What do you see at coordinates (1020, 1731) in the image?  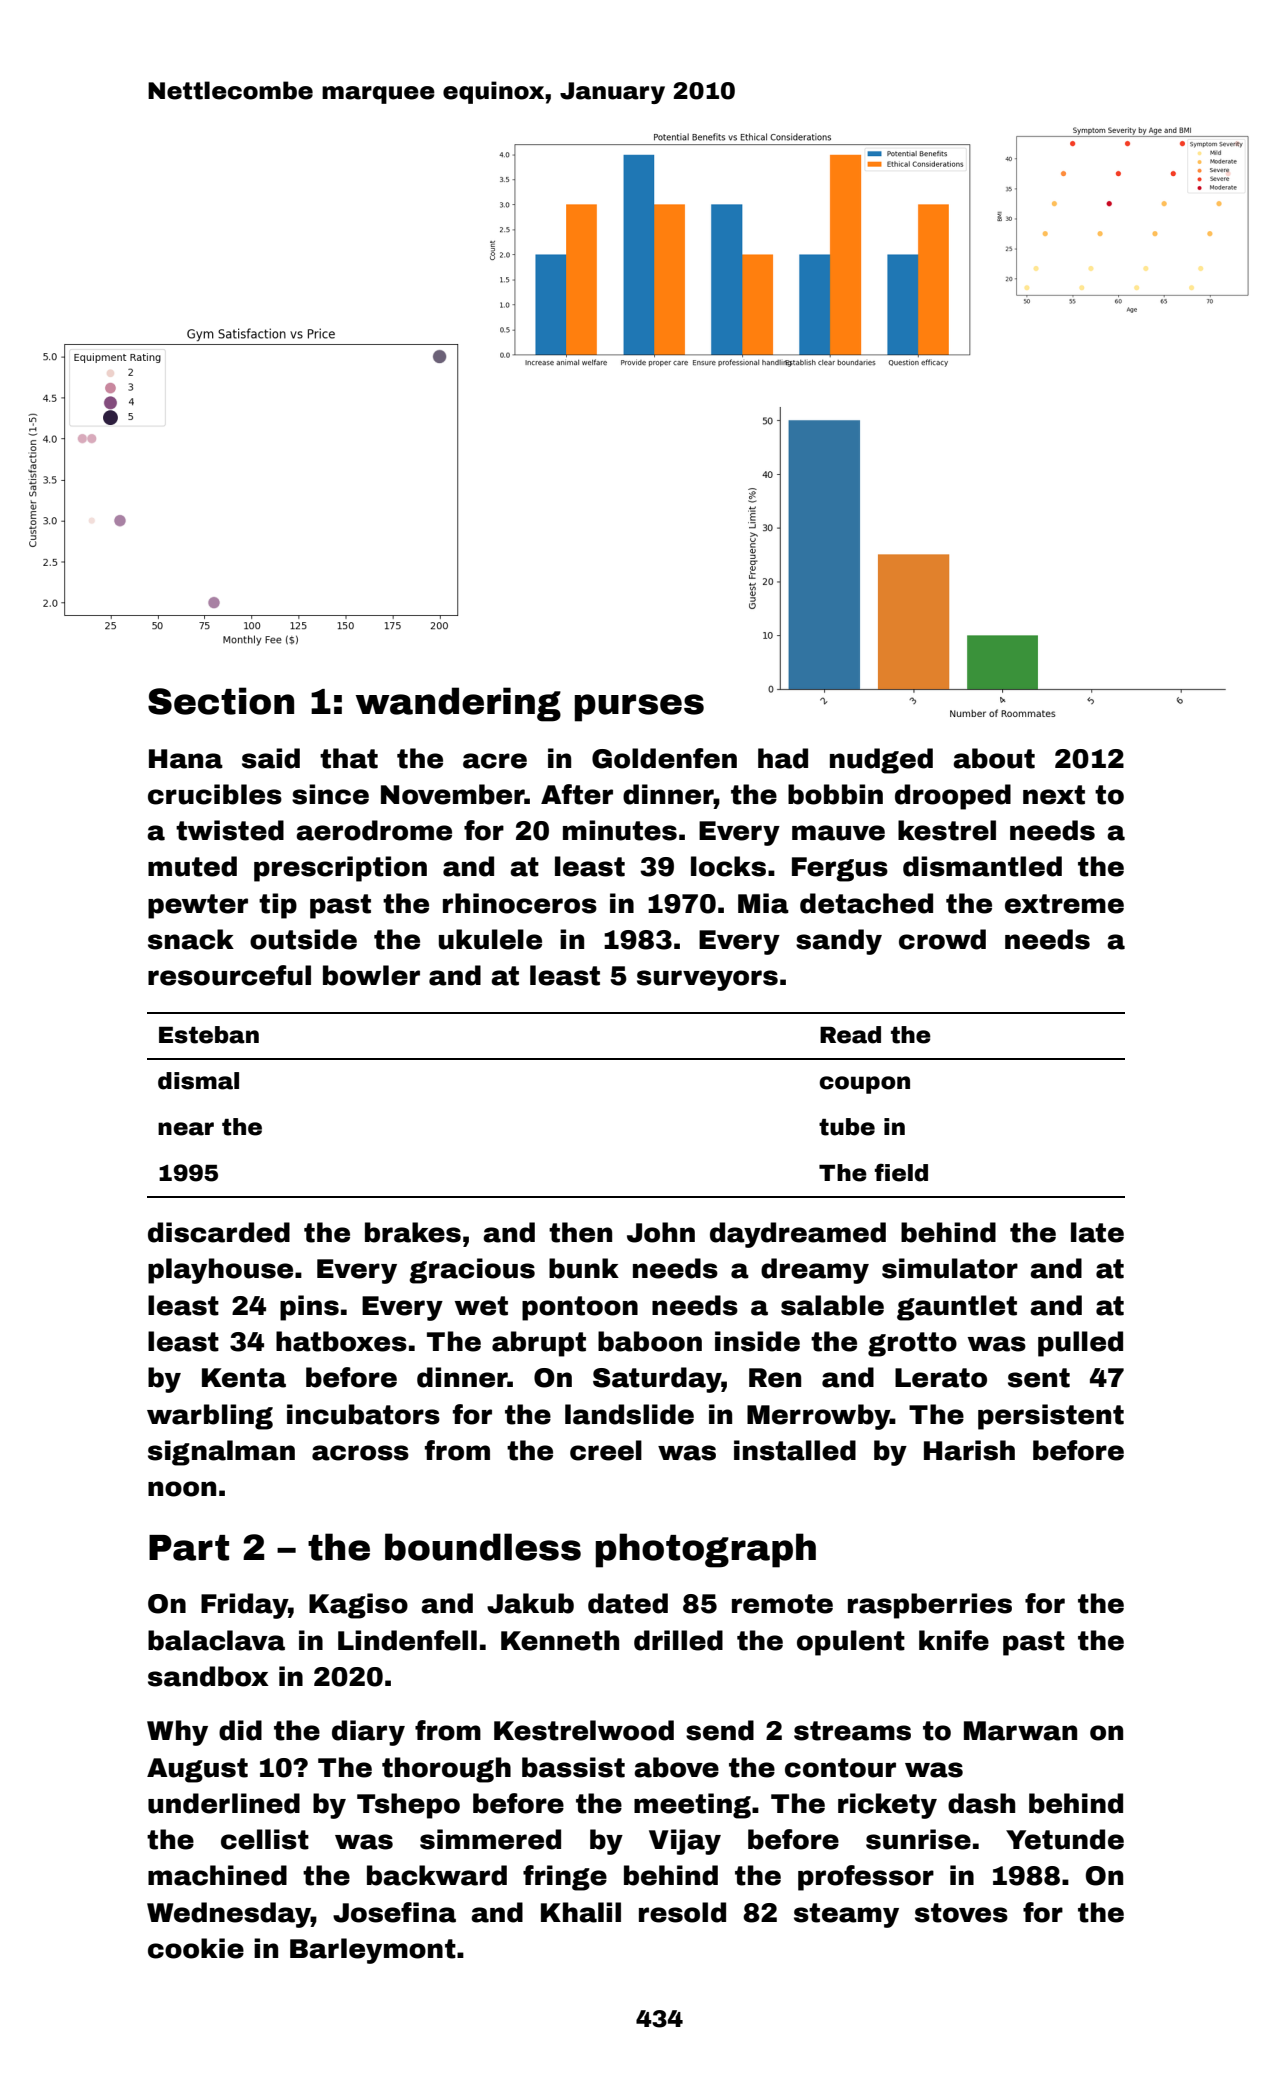 I see `Marwan` at bounding box center [1020, 1731].
